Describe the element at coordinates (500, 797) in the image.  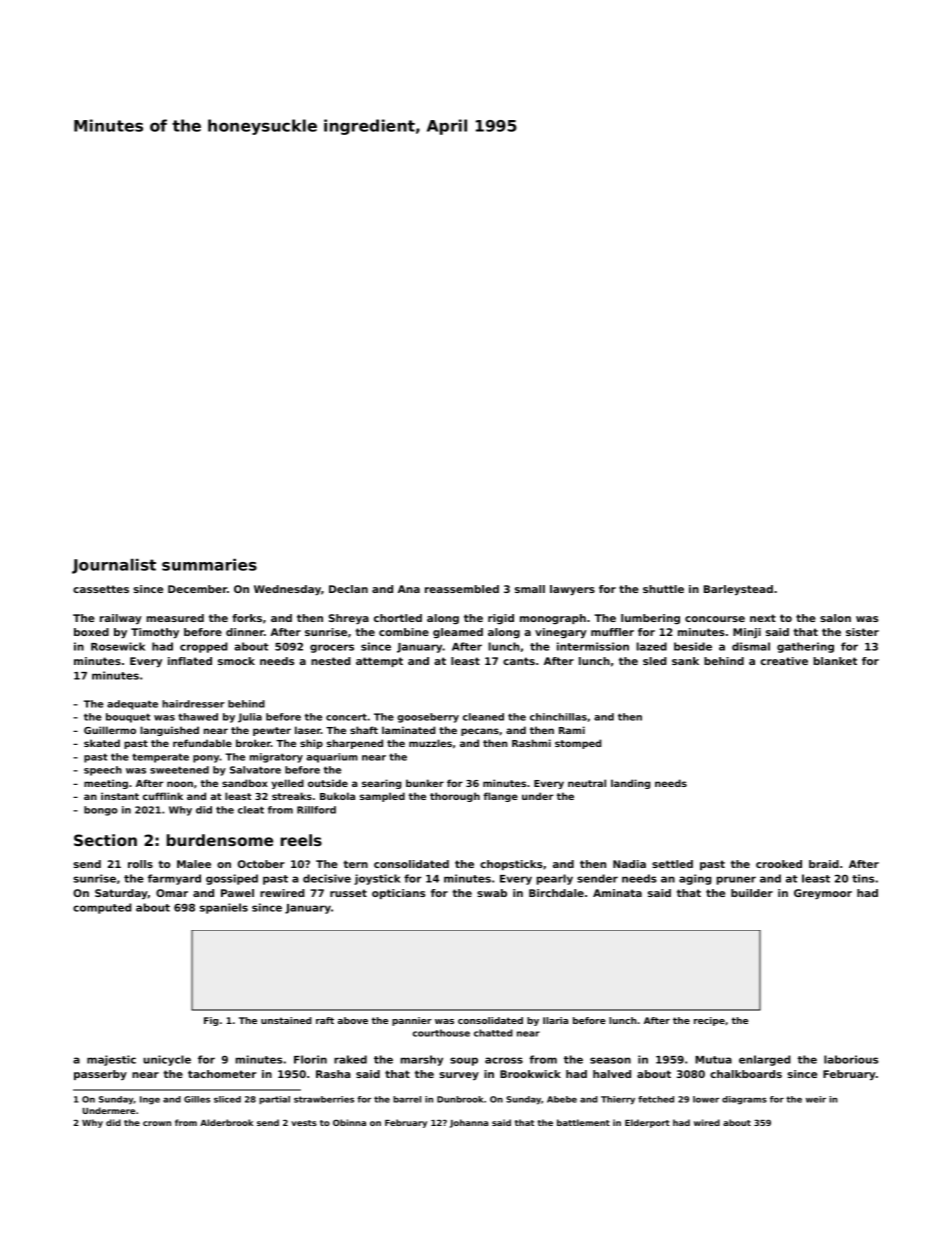
I see `flange` at that location.
